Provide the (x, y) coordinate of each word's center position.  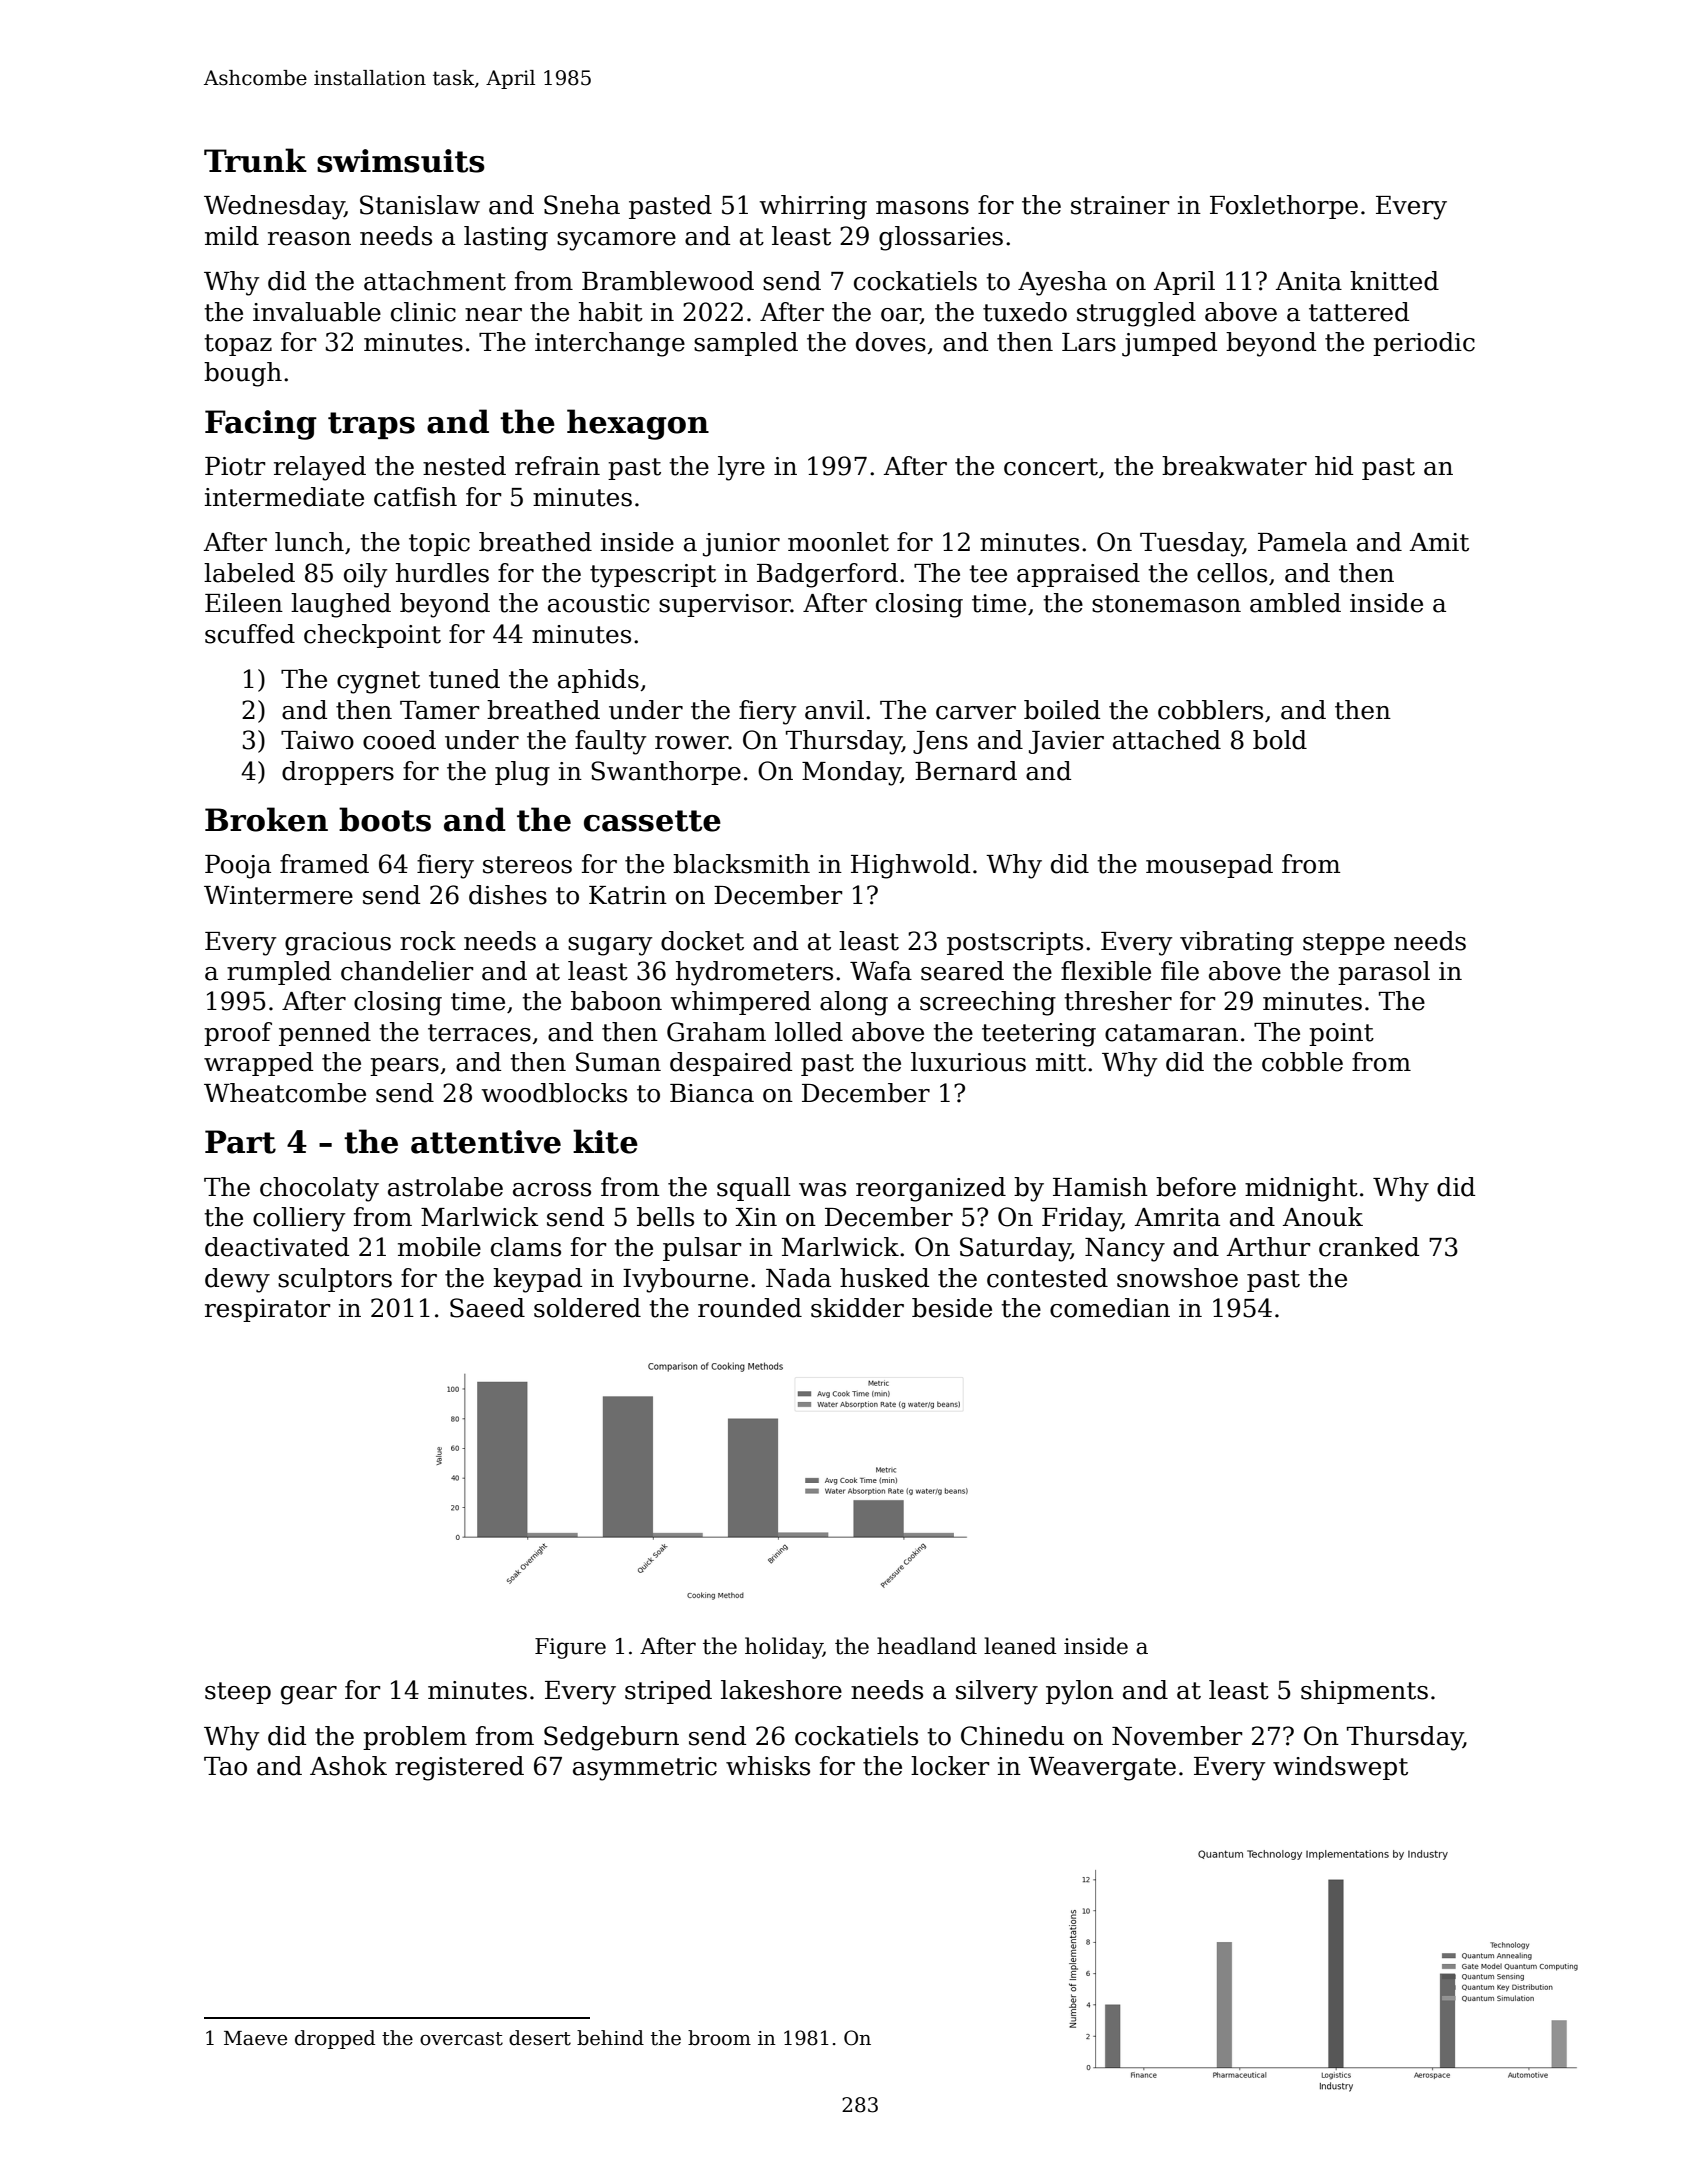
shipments (1364, 1692)
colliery (299, 1219)
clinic (423, 312)
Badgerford (827, 575)
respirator (268, 1310)
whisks (768, 1766)
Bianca (712, 1093)
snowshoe (1177, 1278)
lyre (741, 468)
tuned (464, 679)
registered (459, 1768)
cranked (1369, 1247)
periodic (1424, 344)
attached (1167, 740)
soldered (587, 1308)
